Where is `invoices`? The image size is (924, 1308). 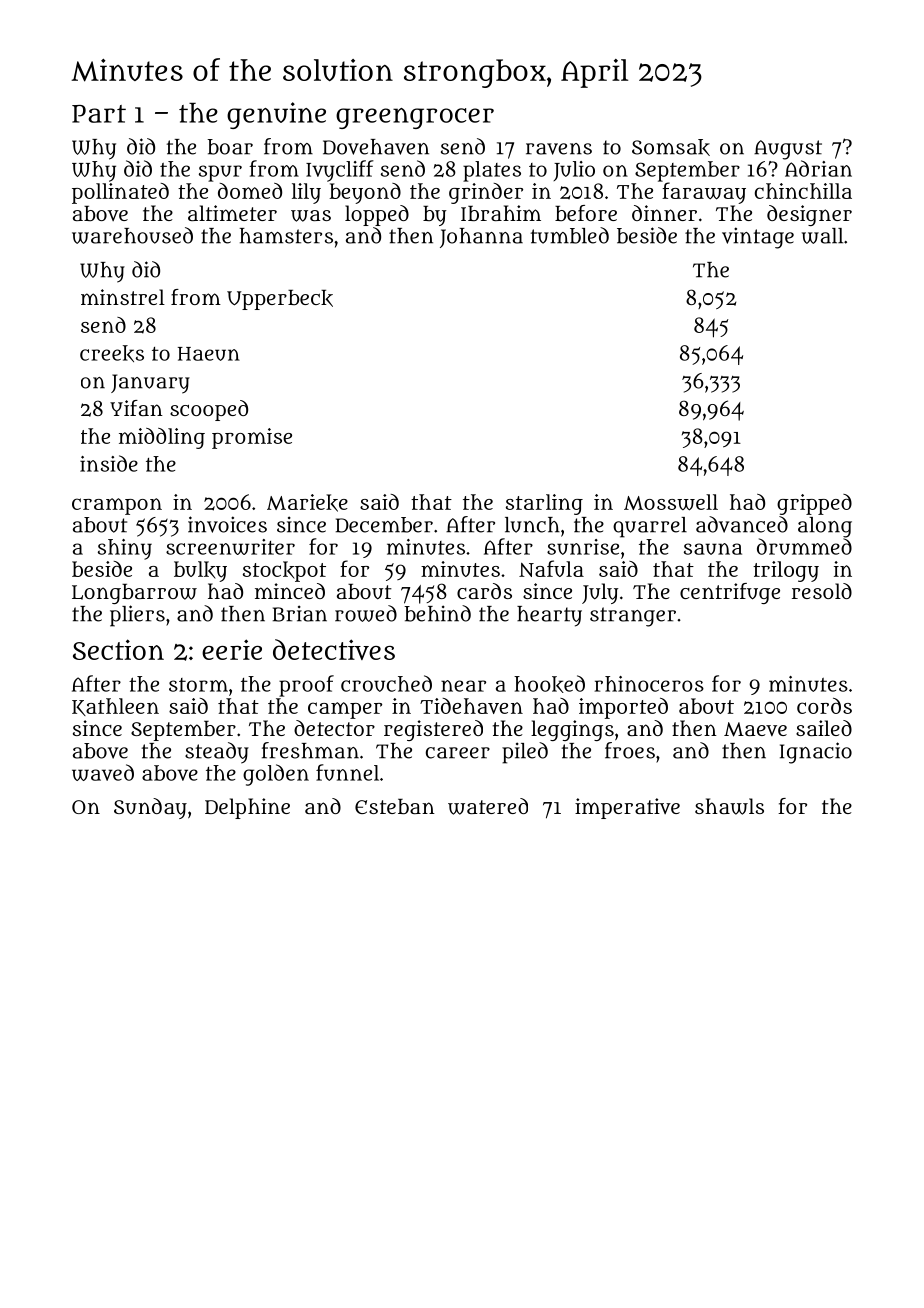 invoices is located at coordinates (227, 524).
